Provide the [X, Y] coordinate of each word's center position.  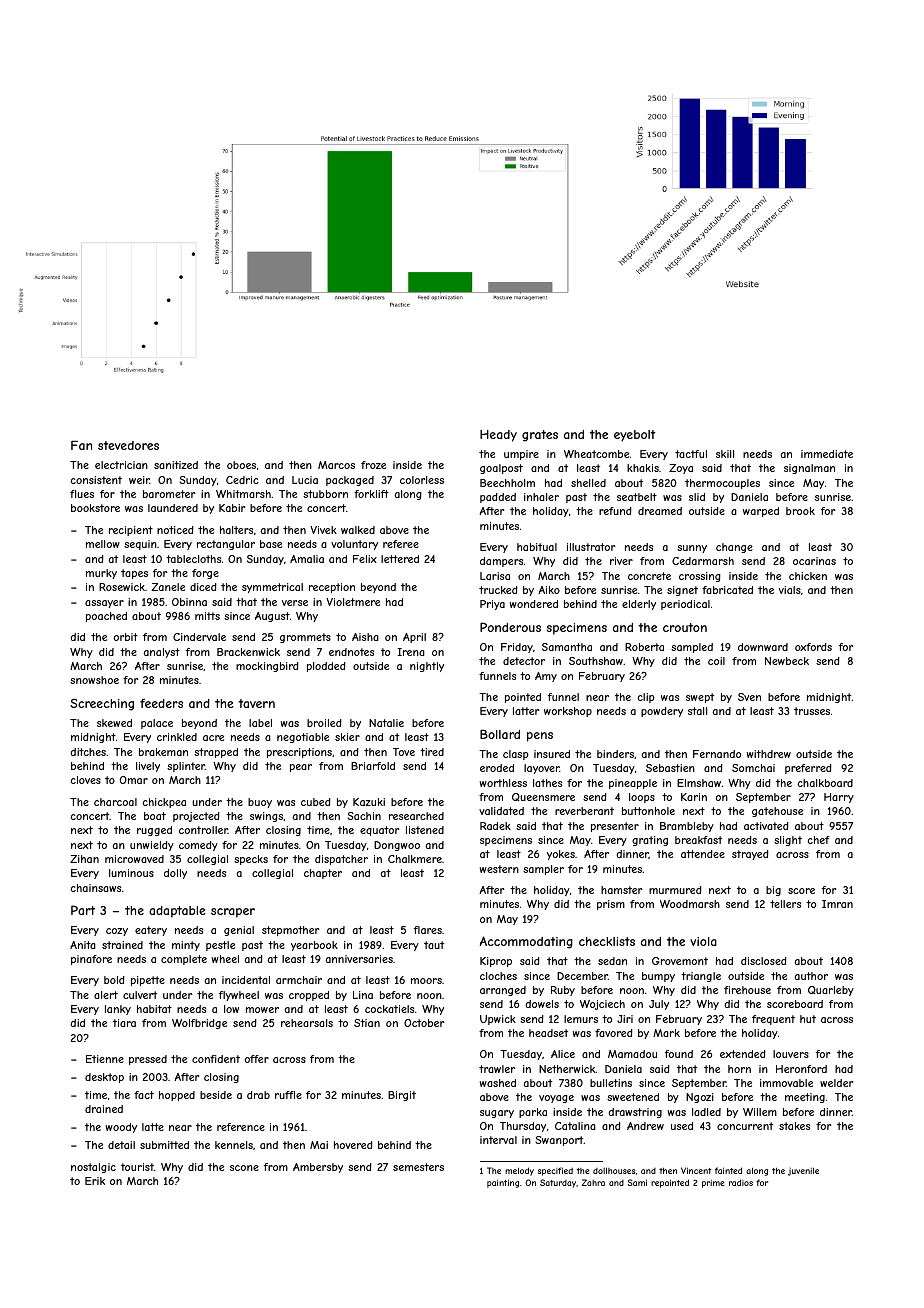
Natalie [386, 723]
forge [205, 574]
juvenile [803, 1172]
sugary [497, 1114]
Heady [498, 436]
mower [262, 1010]
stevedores [128, 445]
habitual [537, 547]
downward [763, 647]
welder [836, 1083]
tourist [137, 1167]
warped [761, 512]
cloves [85, 780]
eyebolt [634, 436]
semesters [418, 1167]
